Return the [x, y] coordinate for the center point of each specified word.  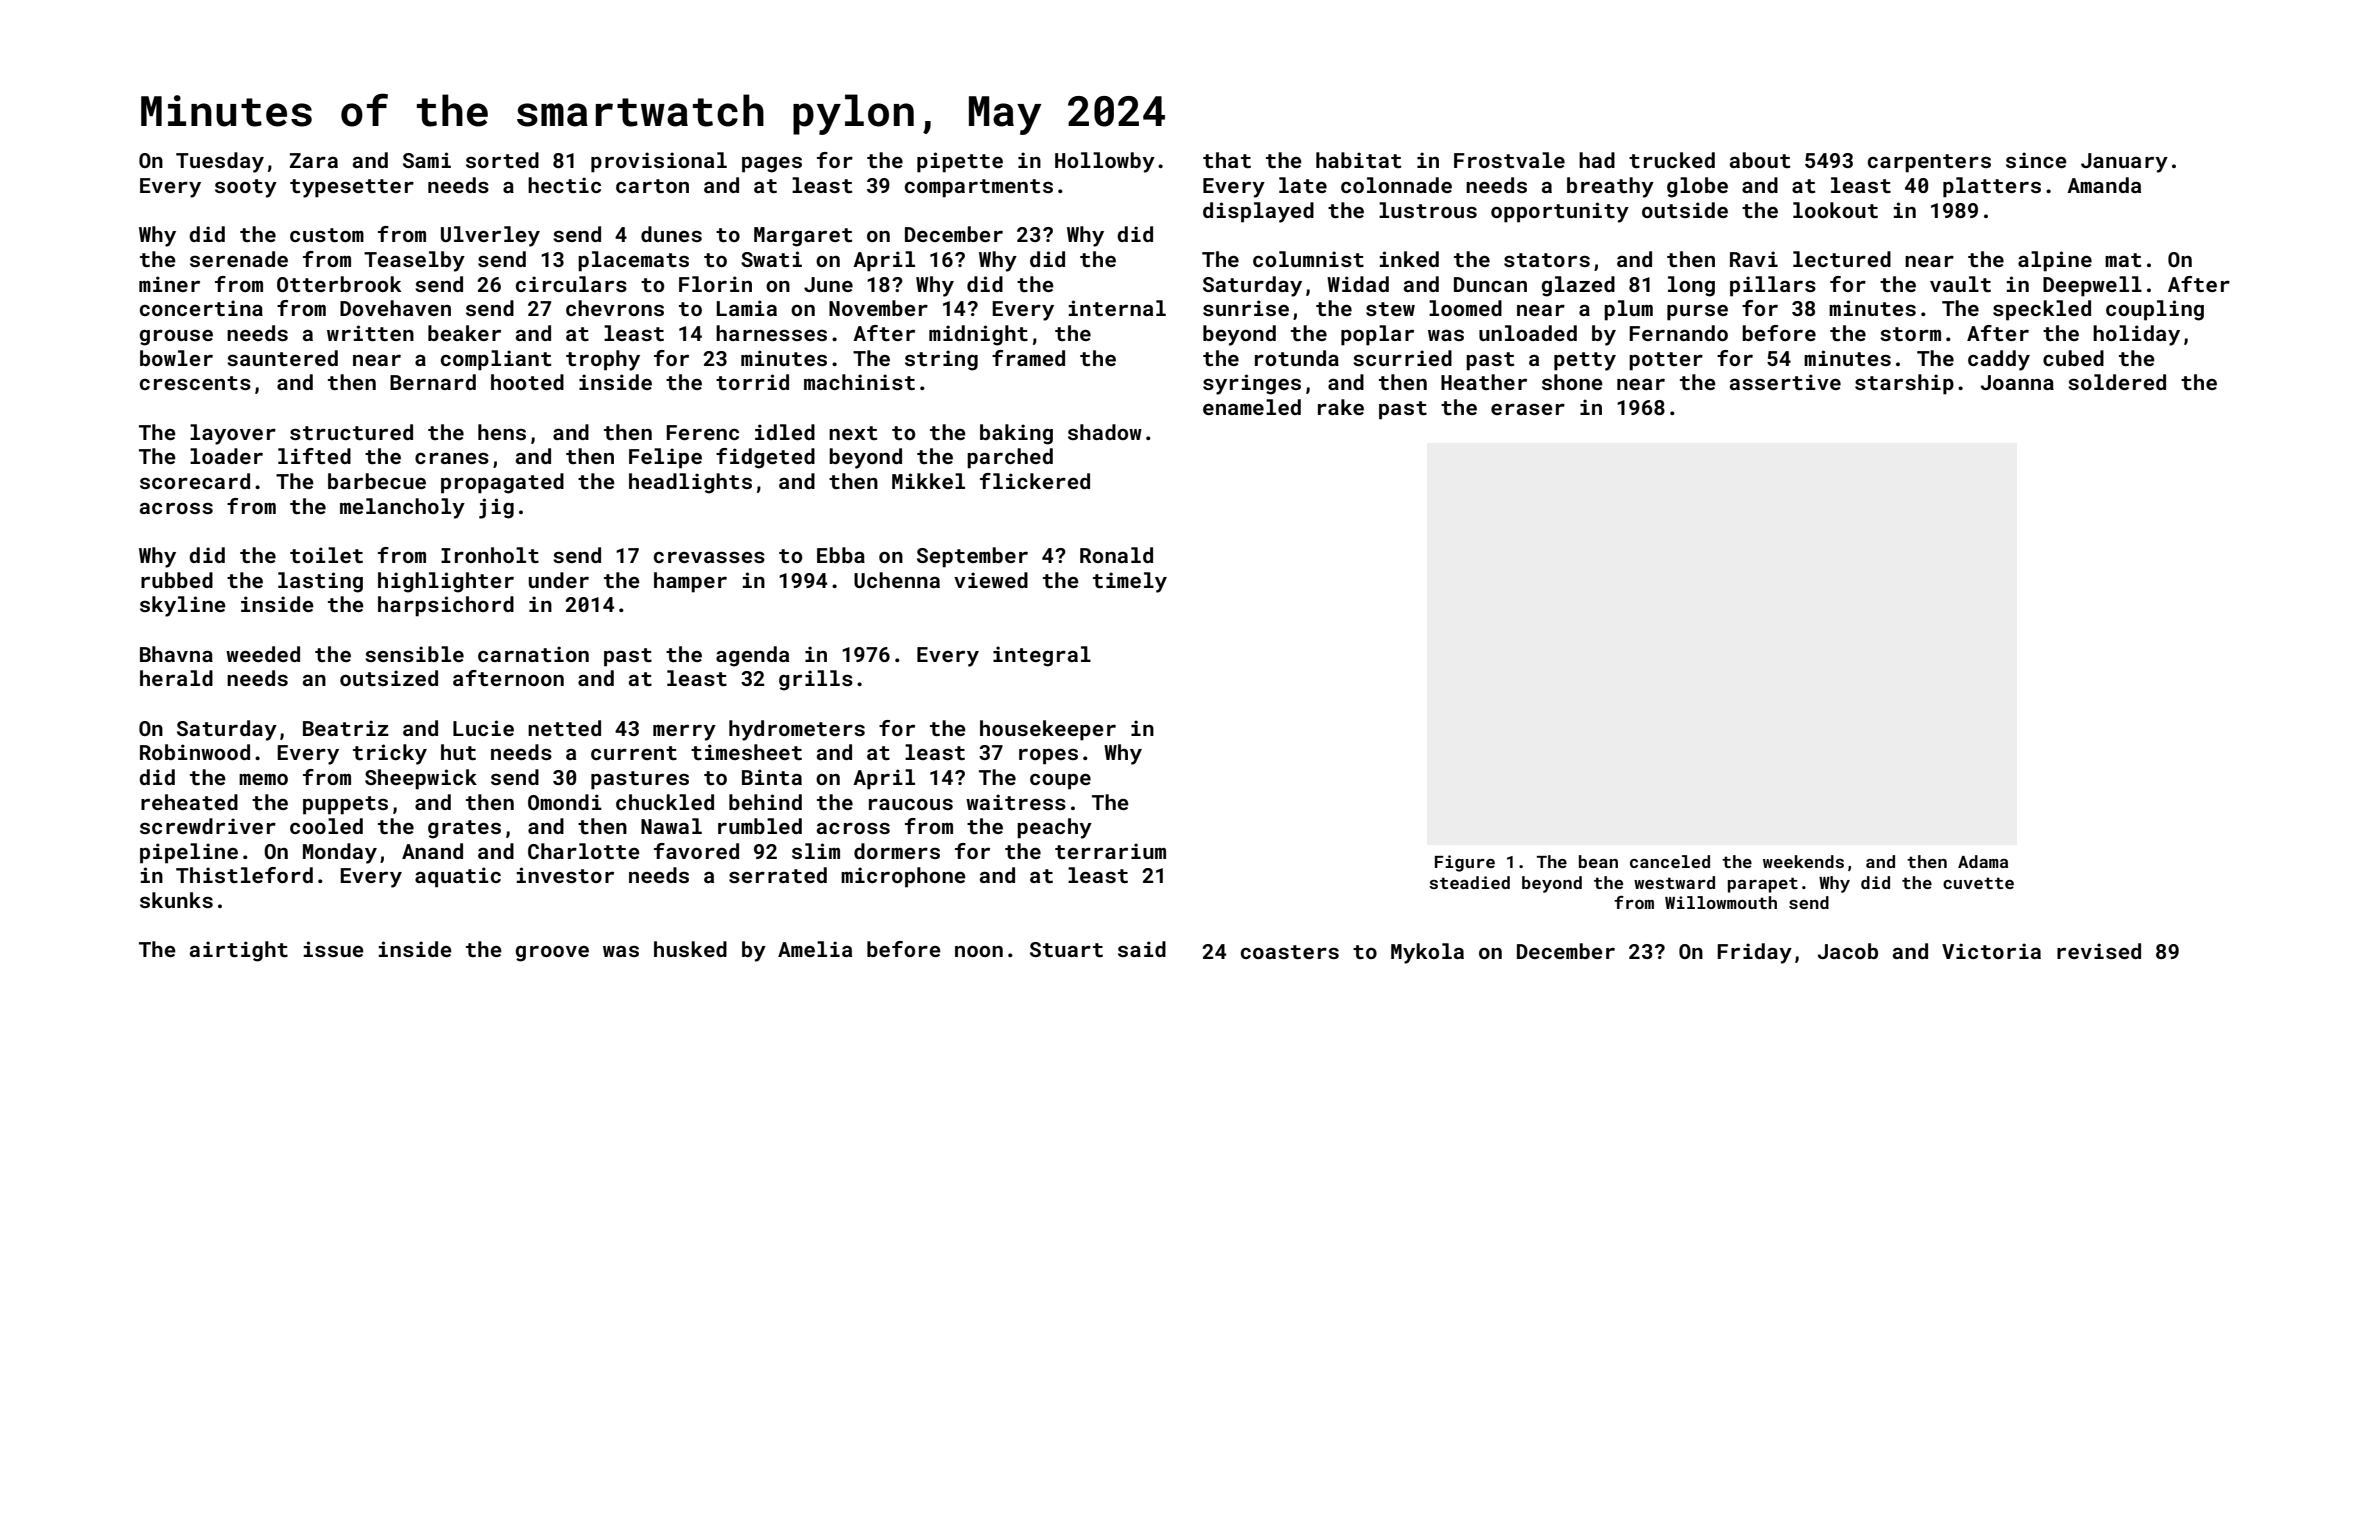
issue [334, 949]
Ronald [1116, 555]
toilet [326, 555]
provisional [659, 162]
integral [1042, 656]
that [1227, 160]
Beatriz [346, 728]
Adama [1983, 861]
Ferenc [702, 432]
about [1760, 160]
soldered [2117, 382]
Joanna [2017, 382]
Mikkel [928, 481]
